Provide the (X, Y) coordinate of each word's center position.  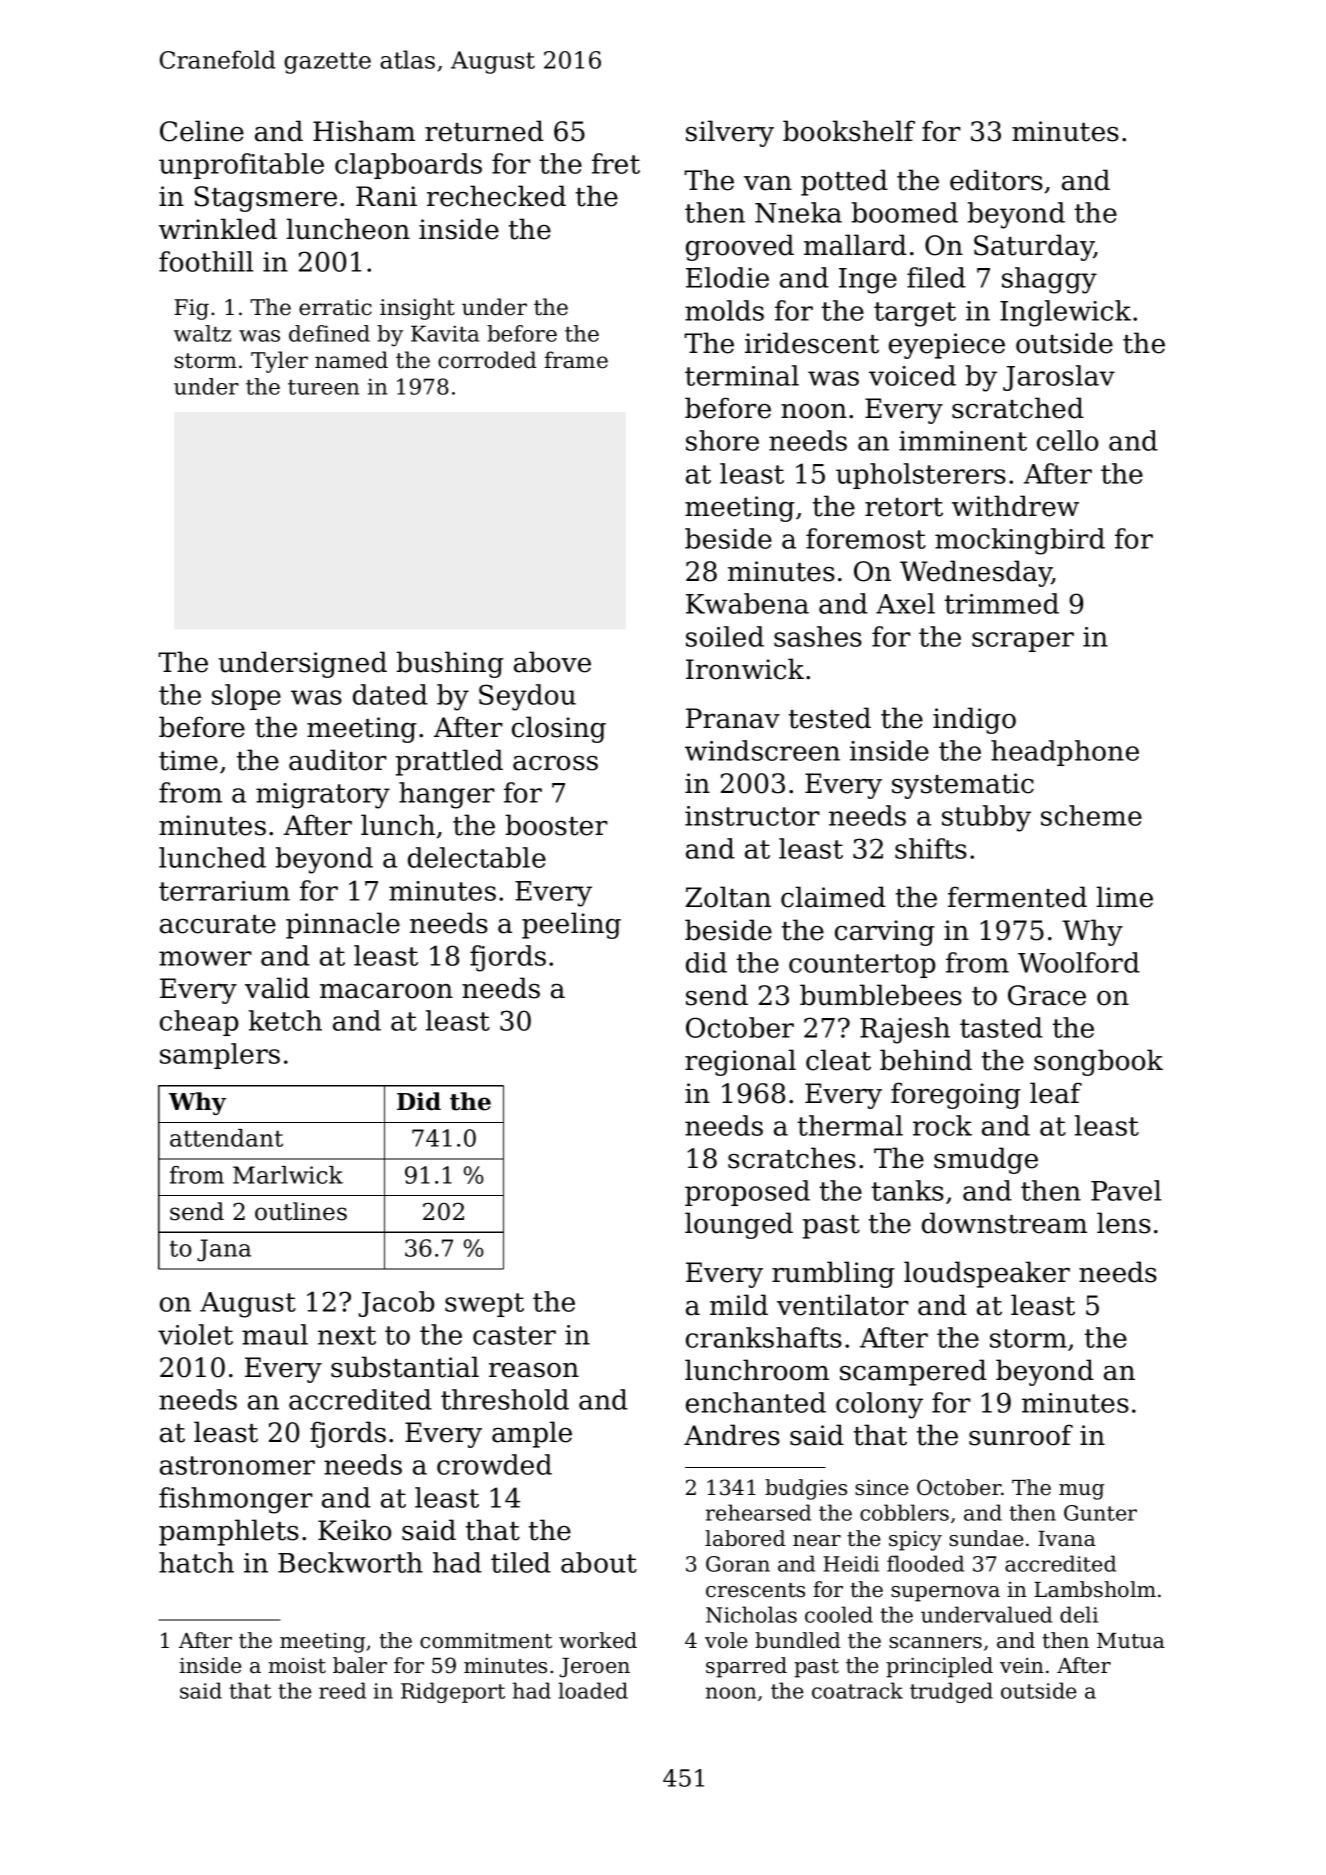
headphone (1065, 753)
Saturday (1034, 247)
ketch (285, 1020)
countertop (862, 966)
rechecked (496, 196)
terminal (742, 375)
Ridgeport (453, 1692)
